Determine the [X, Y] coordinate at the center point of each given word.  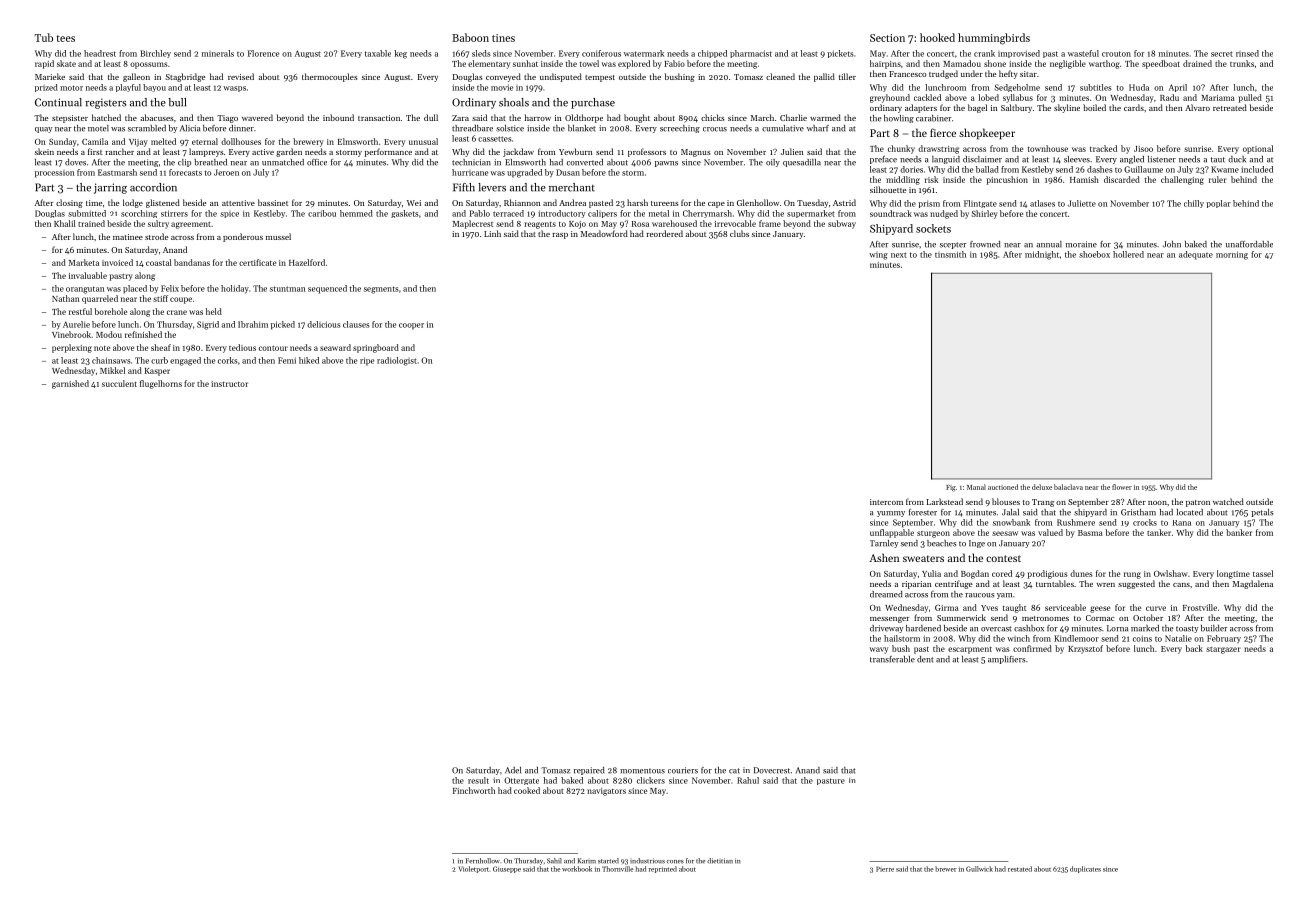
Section [887, 38]
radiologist [397, 361]
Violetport [474, 869]
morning [1232, 255]
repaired [589, 771]
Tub [44, 37]
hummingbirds [994, 39]
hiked [309, 360]
